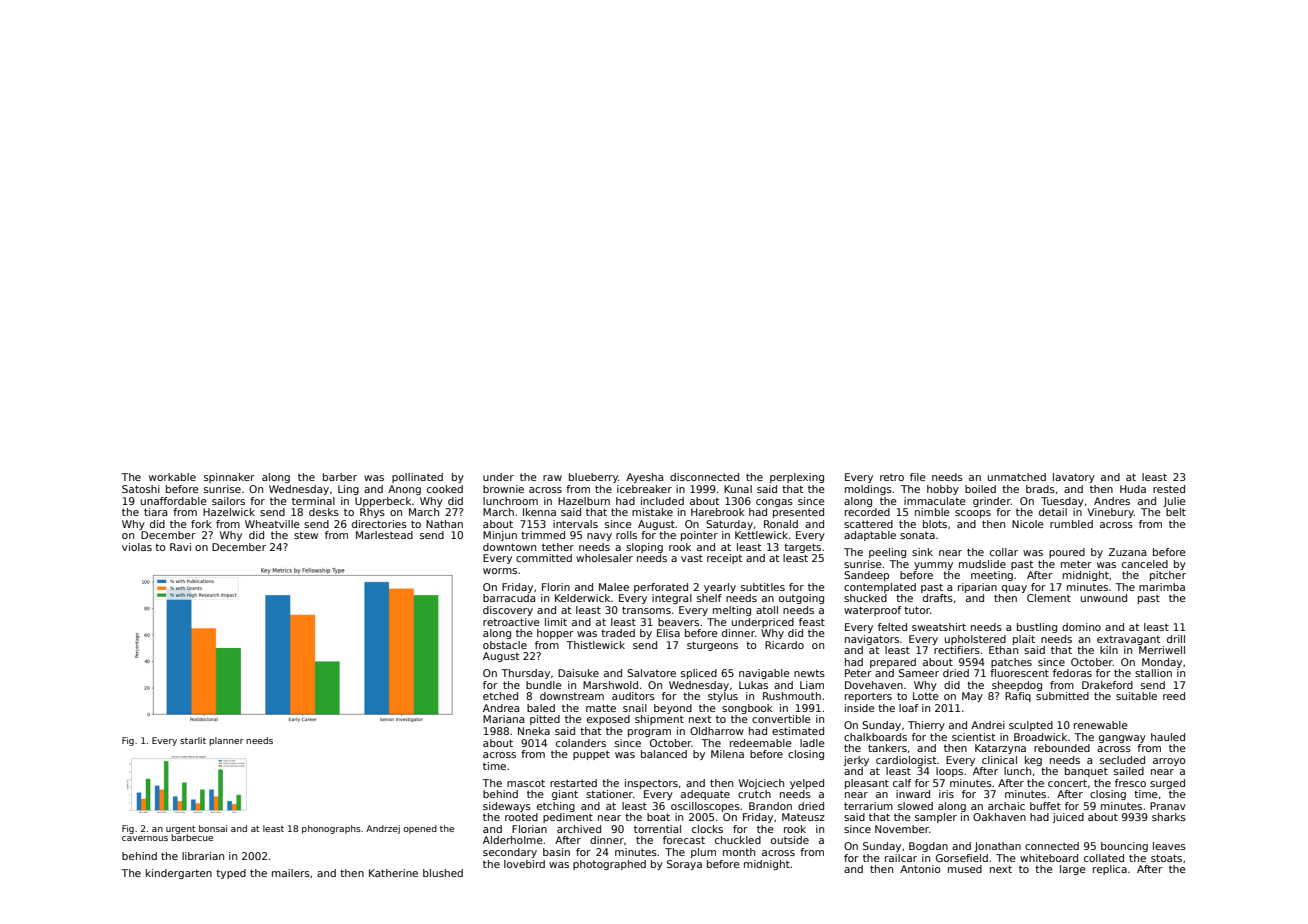 Image resolution: width=1308 pixels, height=924 pixels. What do you see at coordinates (180, 547) in the screenshot?
I see `Ravi` at bounding box center [180, 547].
